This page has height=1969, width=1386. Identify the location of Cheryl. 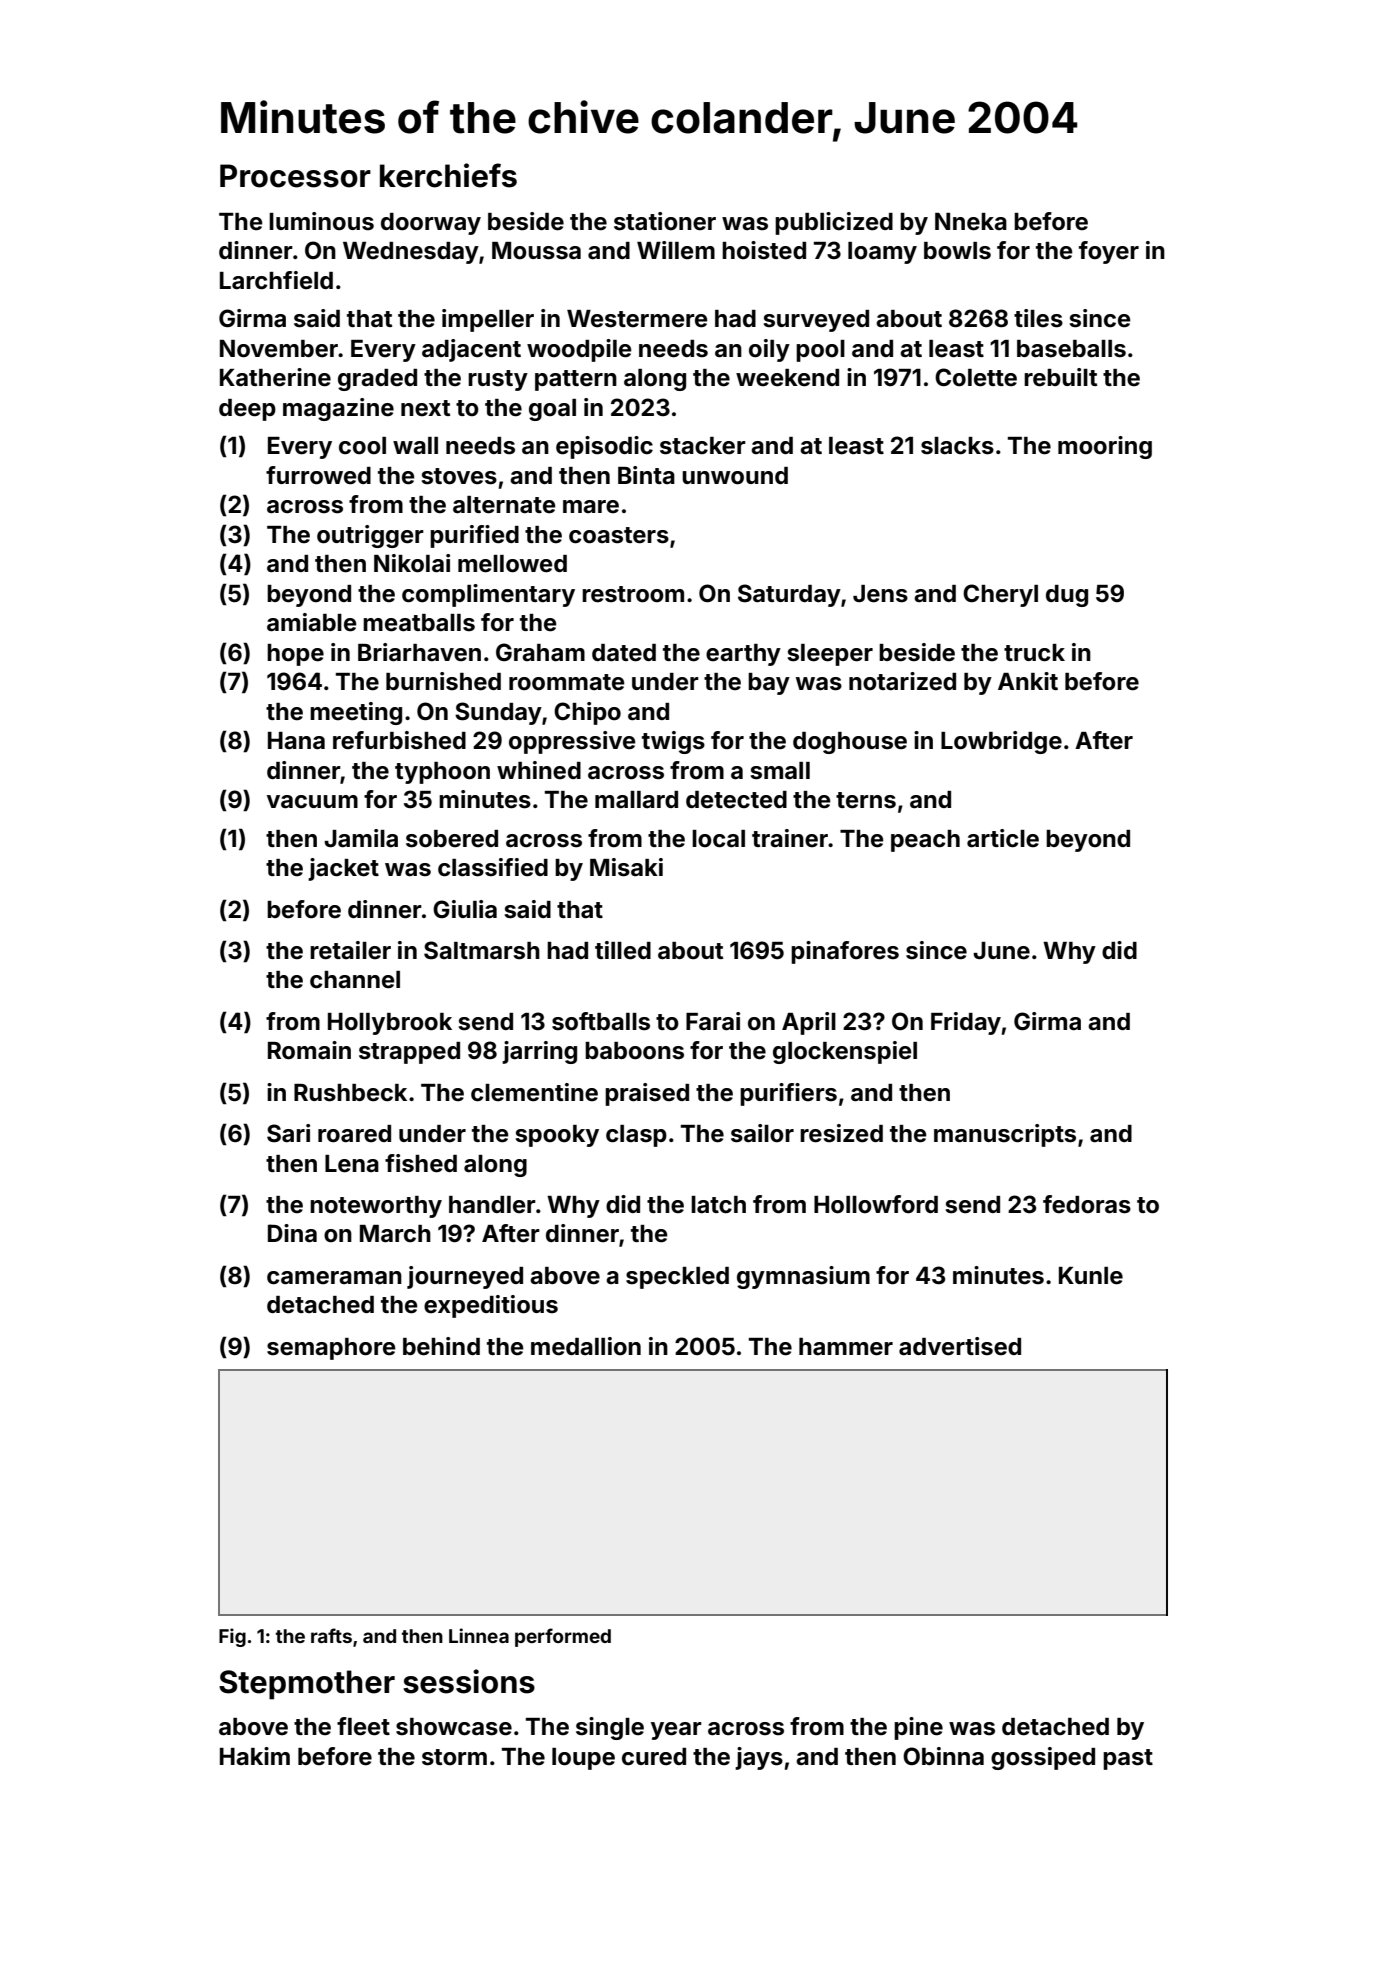
(1000, 595).
